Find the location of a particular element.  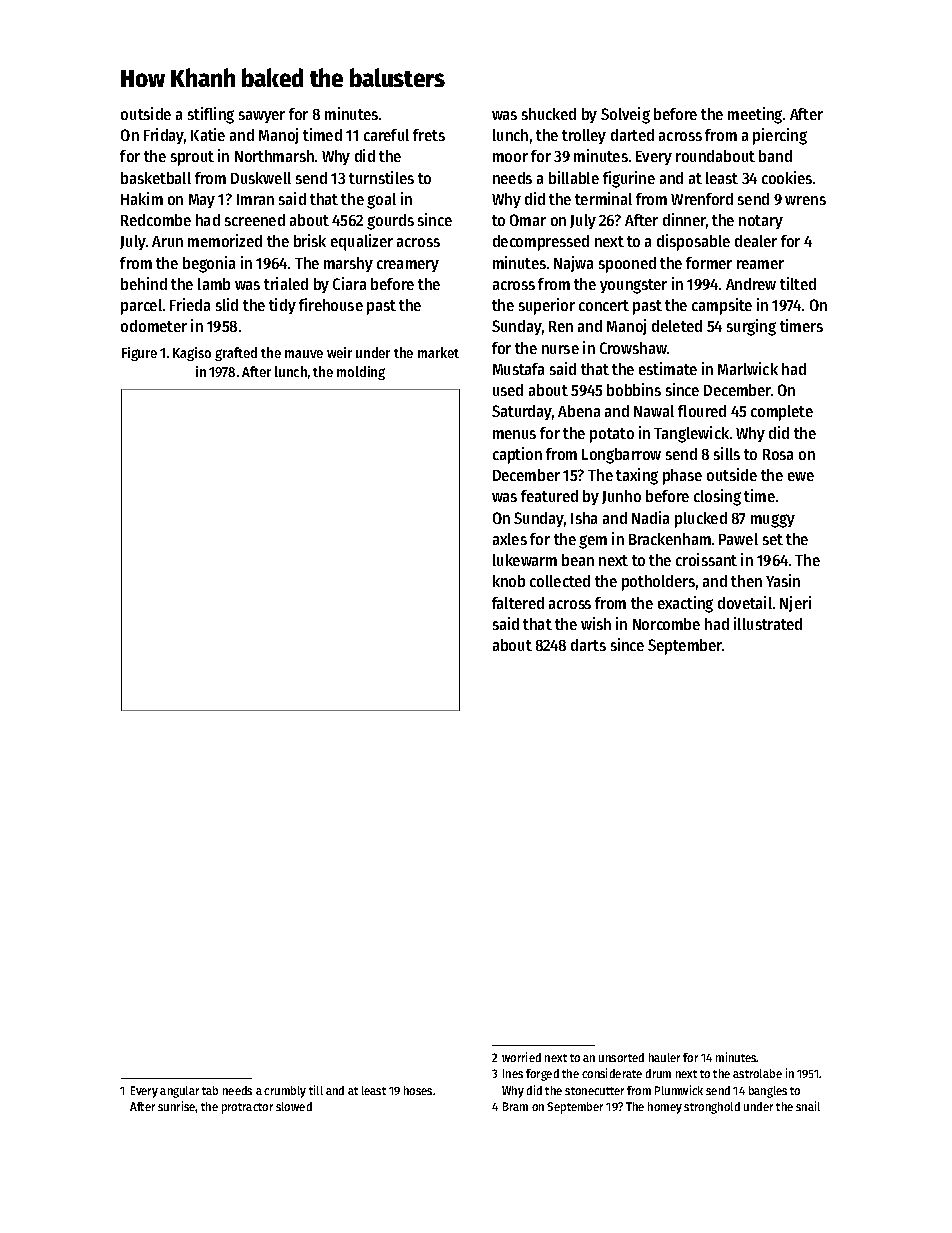

Rosa is located at coordinates (778, 454).
